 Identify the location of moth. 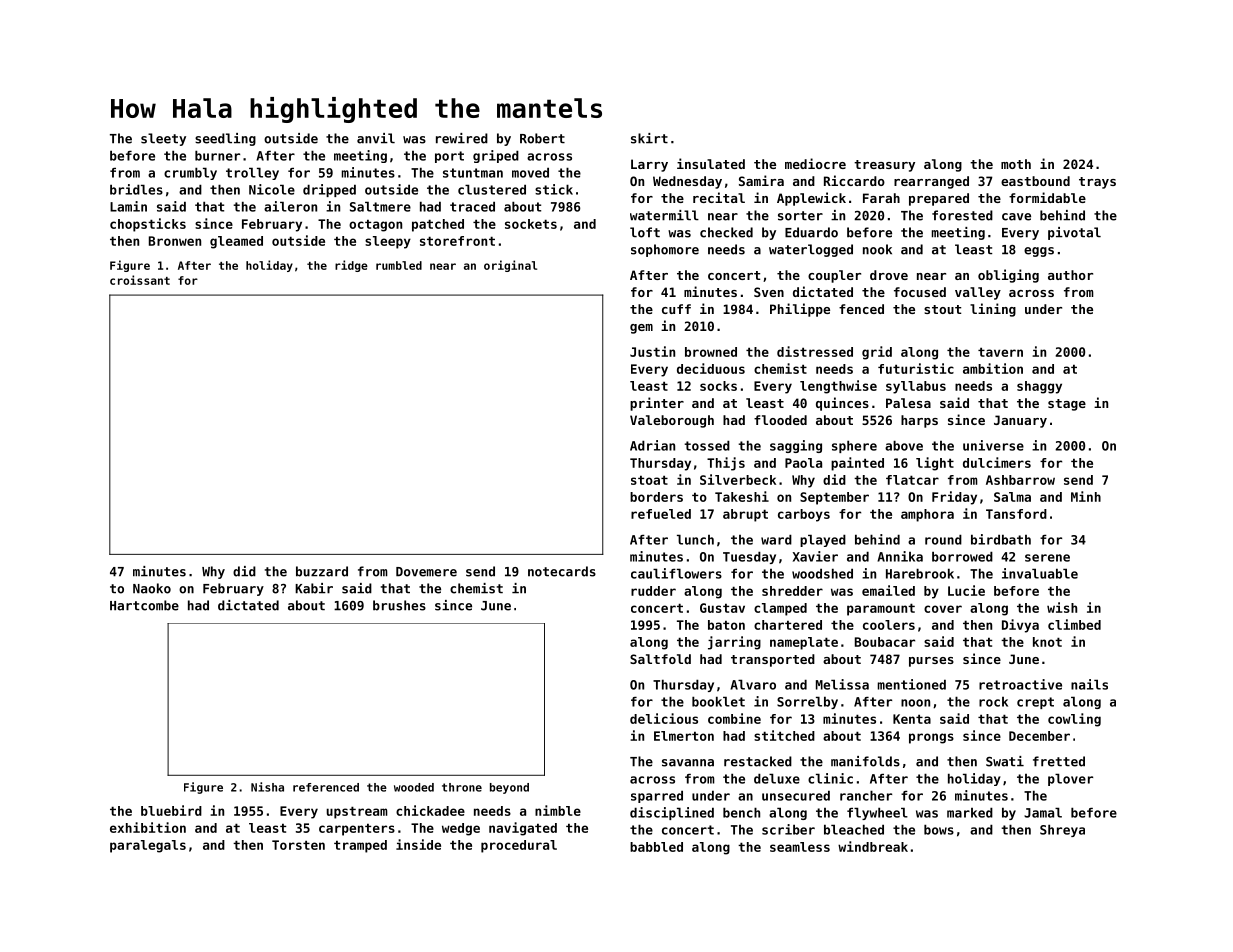
(1016, 164).
